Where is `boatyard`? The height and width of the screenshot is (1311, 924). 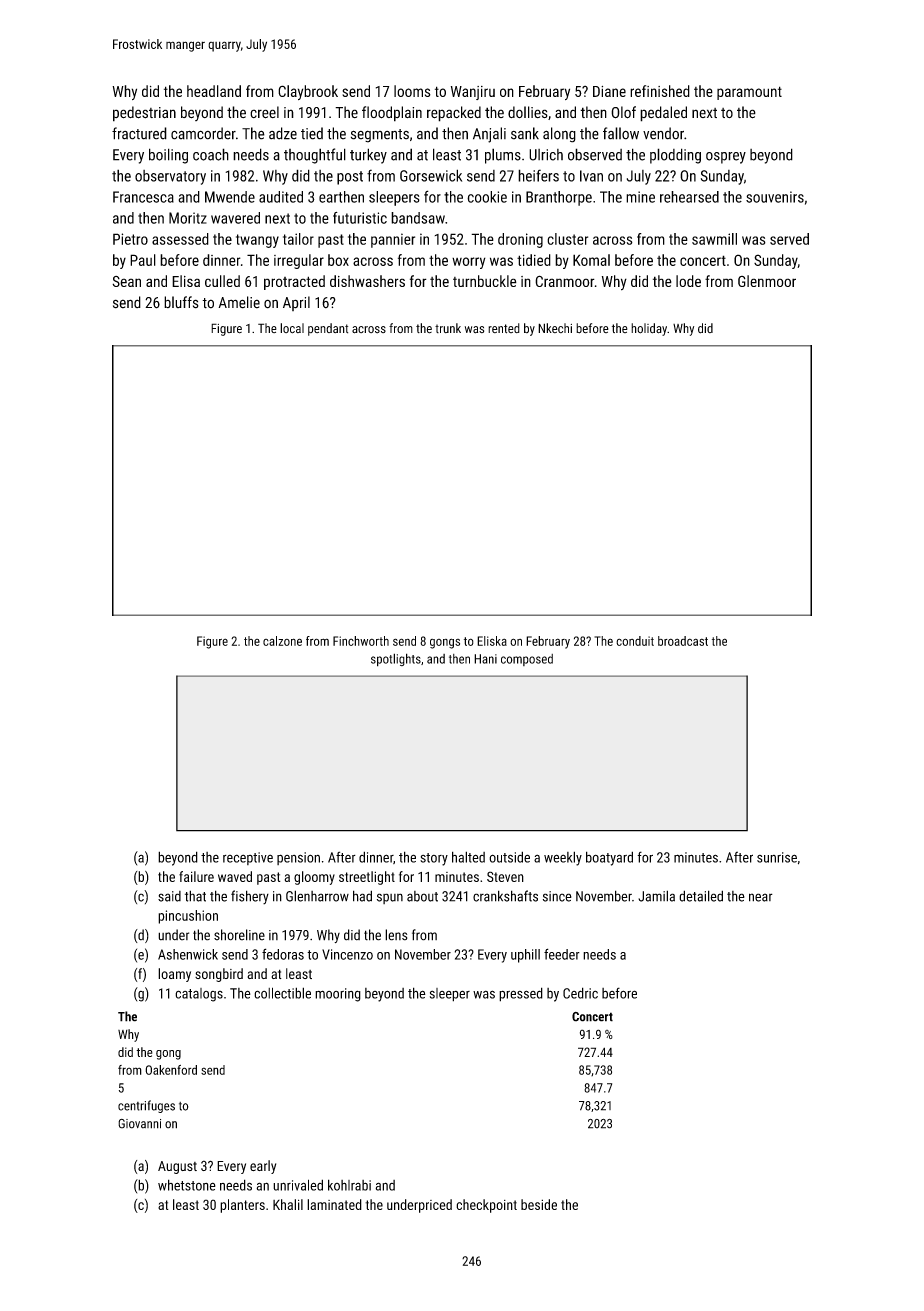 boatyard is located at coordinates (609, 858).
